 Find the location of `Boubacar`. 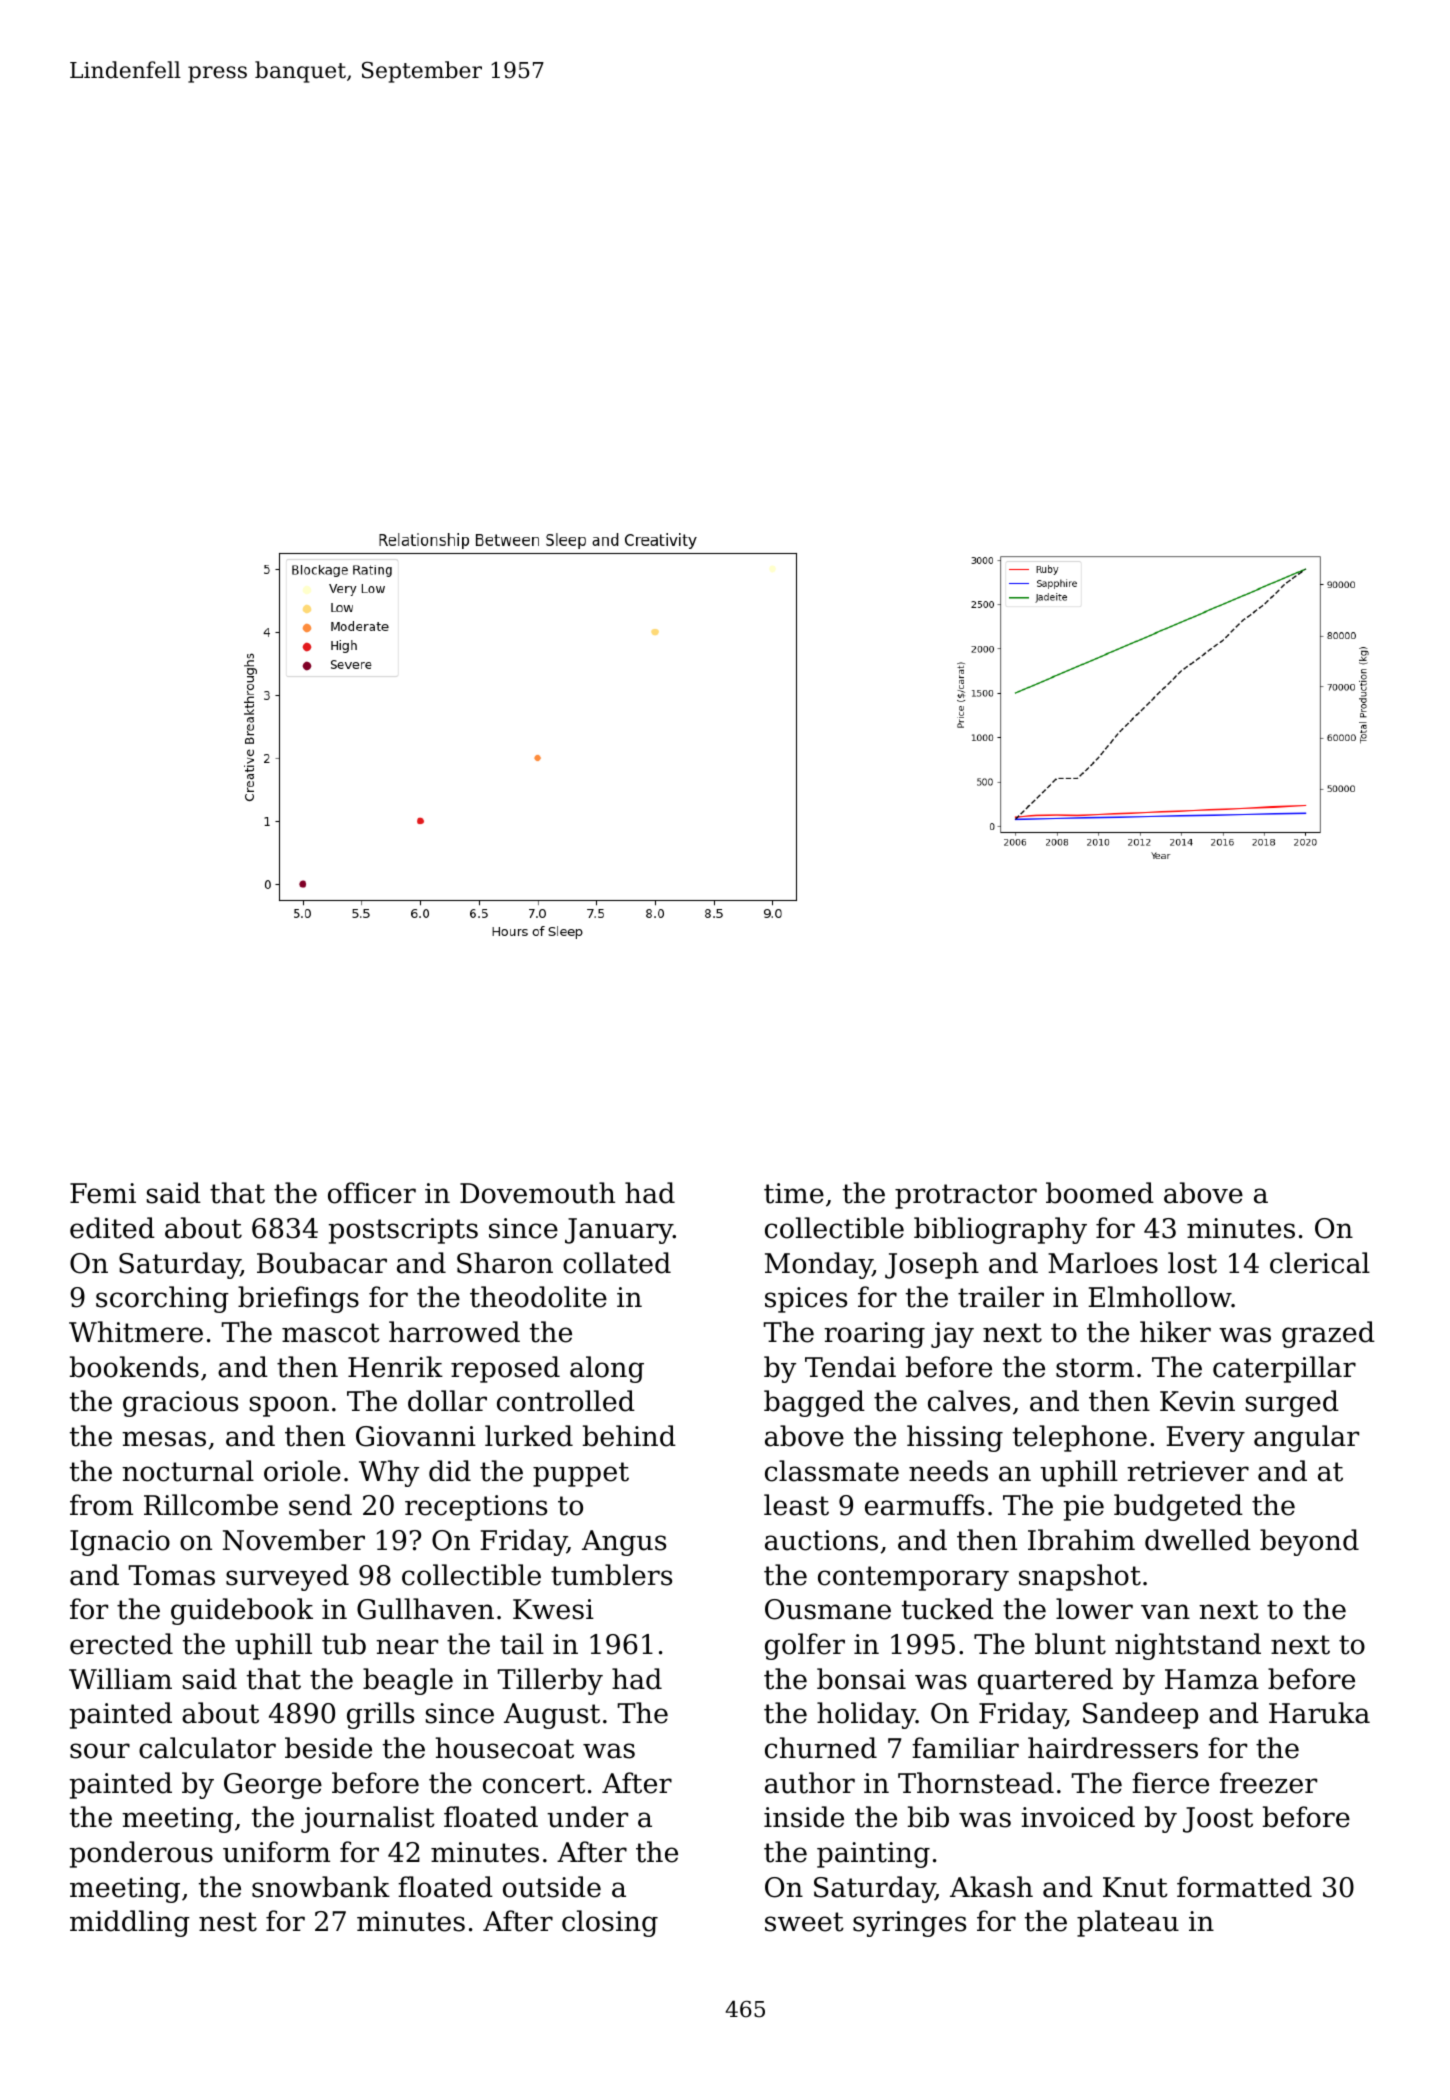

Boubacar is located at coordinates (322, 1263).
